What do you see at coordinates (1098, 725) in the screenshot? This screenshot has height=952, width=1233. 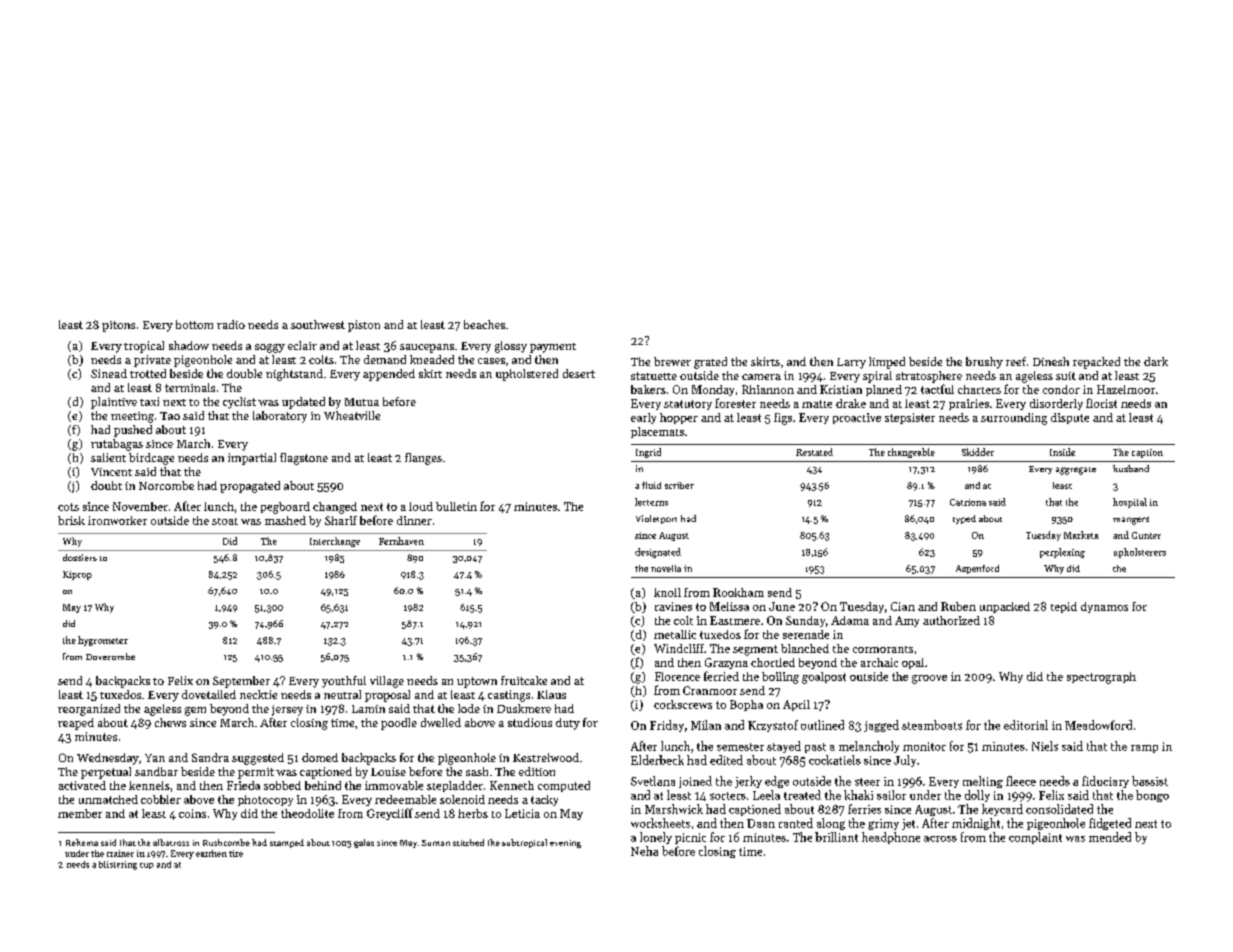 I see `Meadowford` at bounding box center [1098, 725].
